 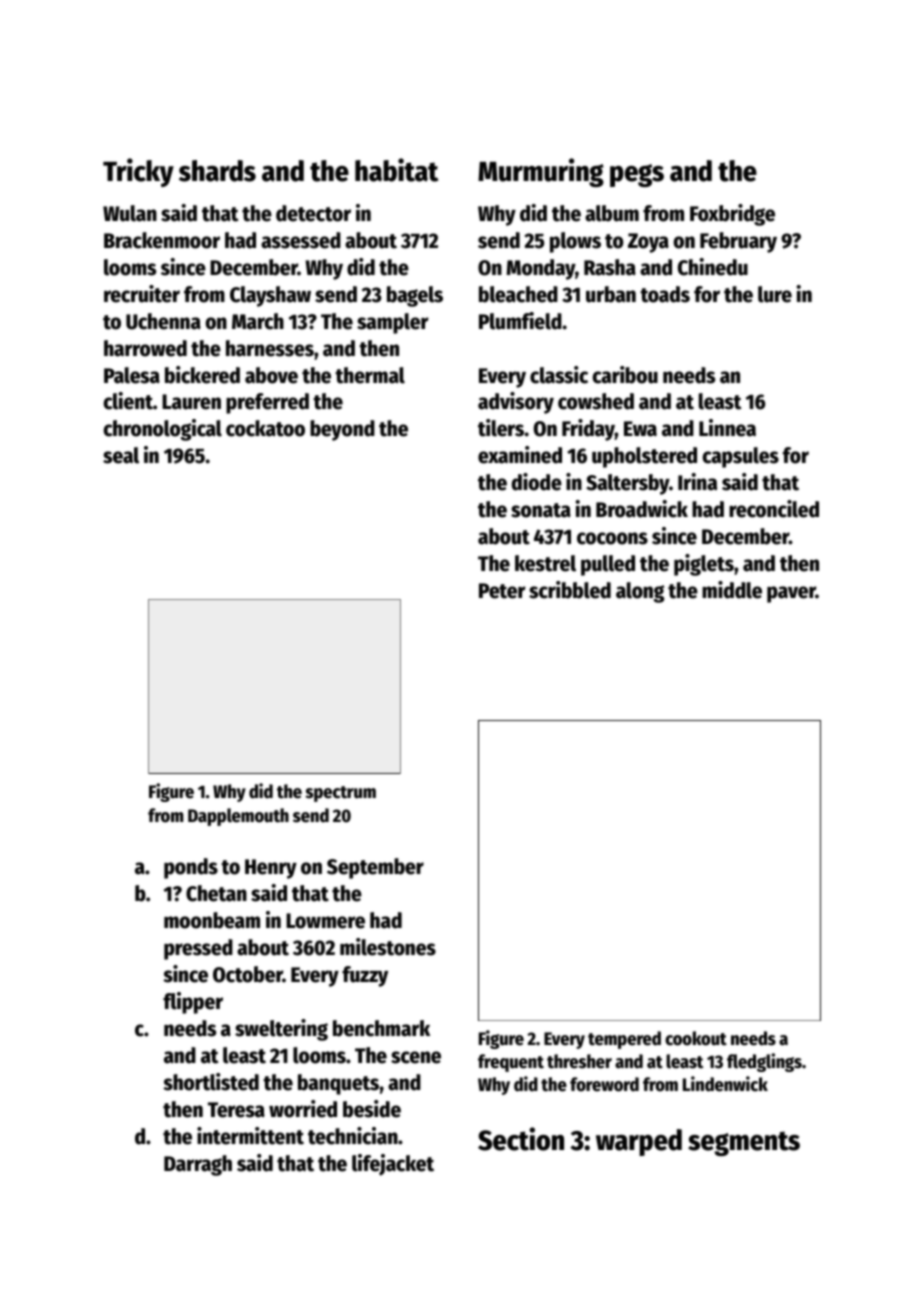 What do you see at coordinates (198, 1165) in the image?
I see `Darragh` at bounding box center [198, 1165].
